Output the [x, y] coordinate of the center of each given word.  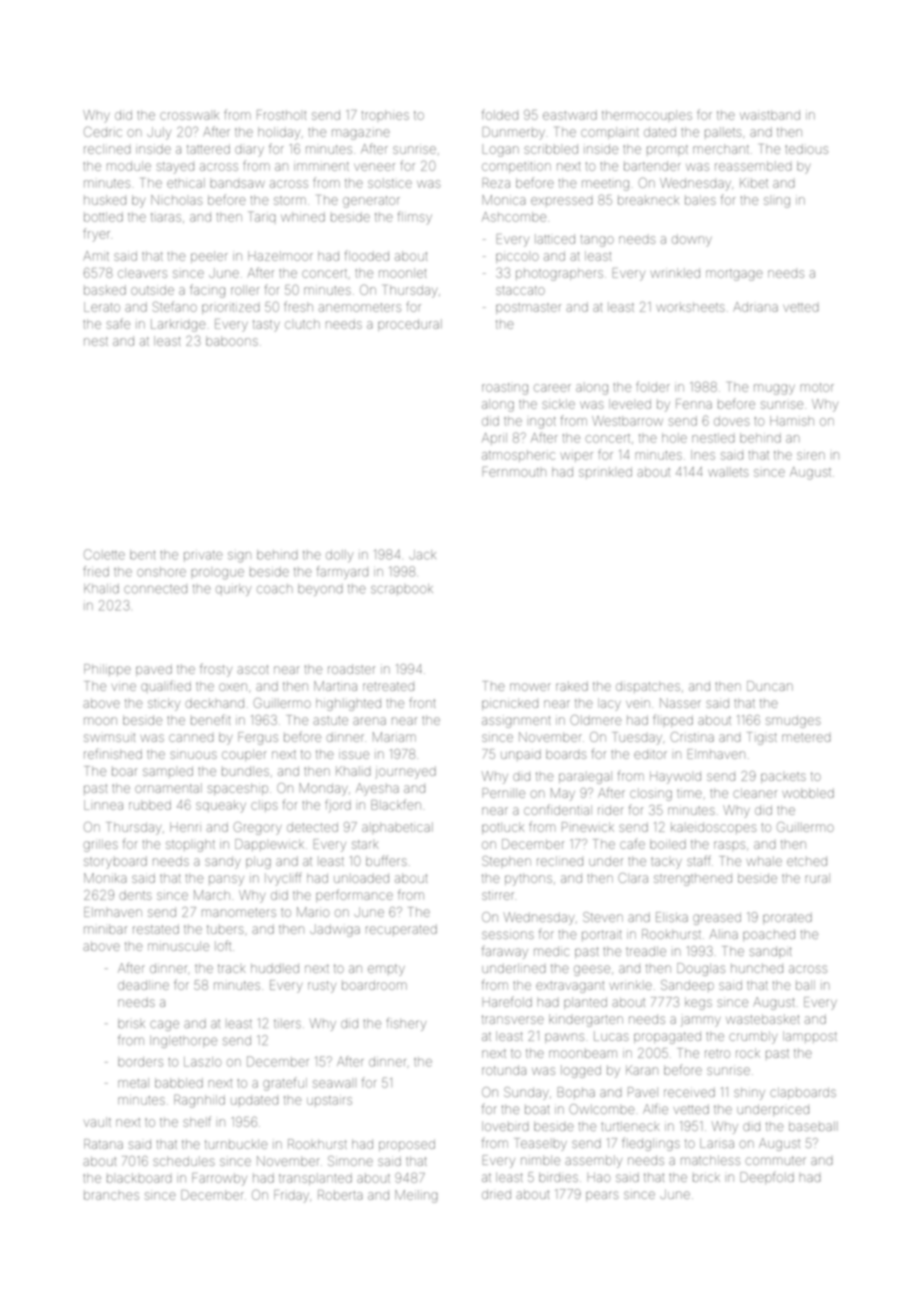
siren [811, 456]
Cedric [103, 132]
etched [807, 861]
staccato [520, 290]
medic [551, 951]
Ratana [103, 1144]
